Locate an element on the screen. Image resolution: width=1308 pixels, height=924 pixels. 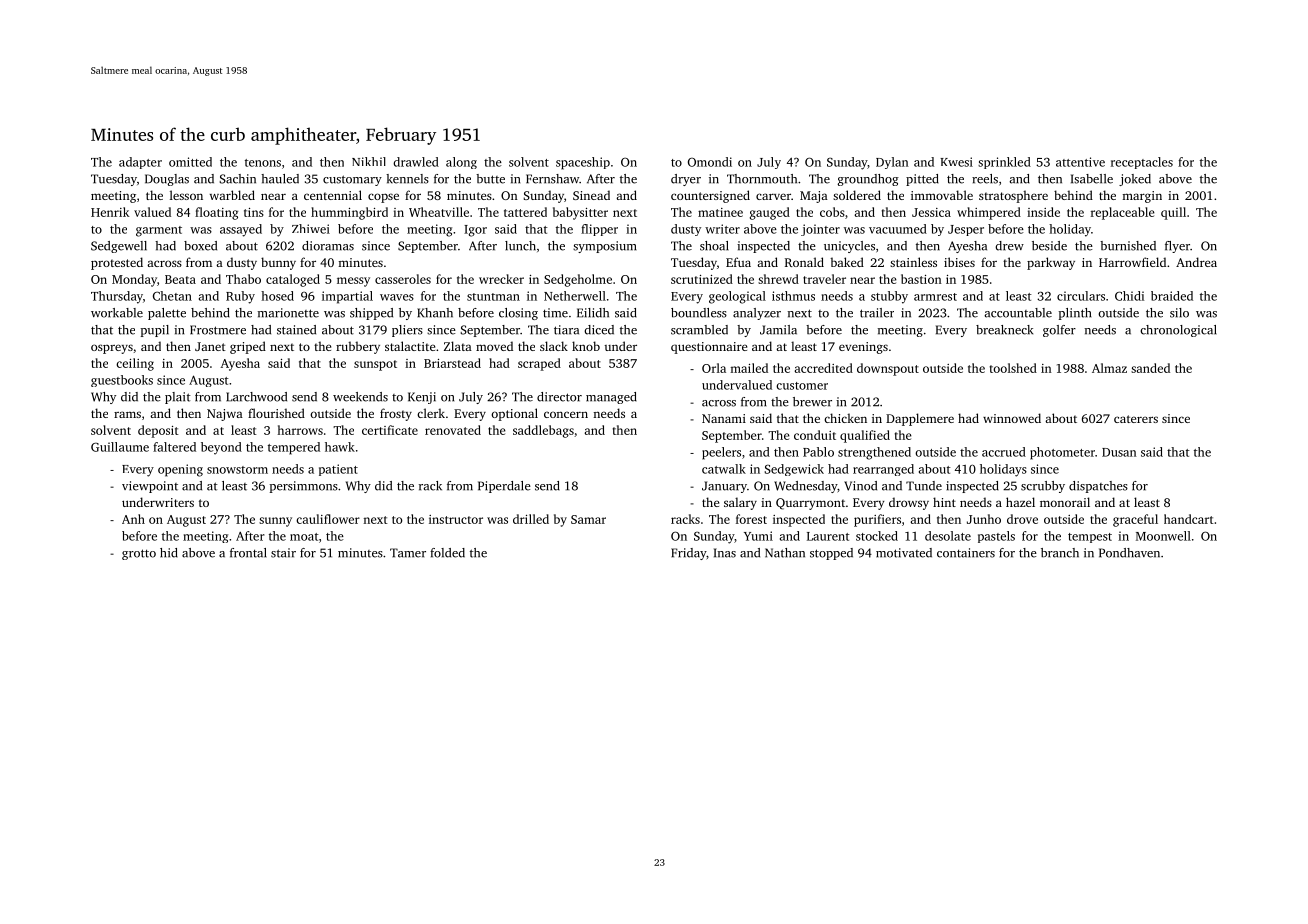
caterers is located at coordinates (1136, 419).
